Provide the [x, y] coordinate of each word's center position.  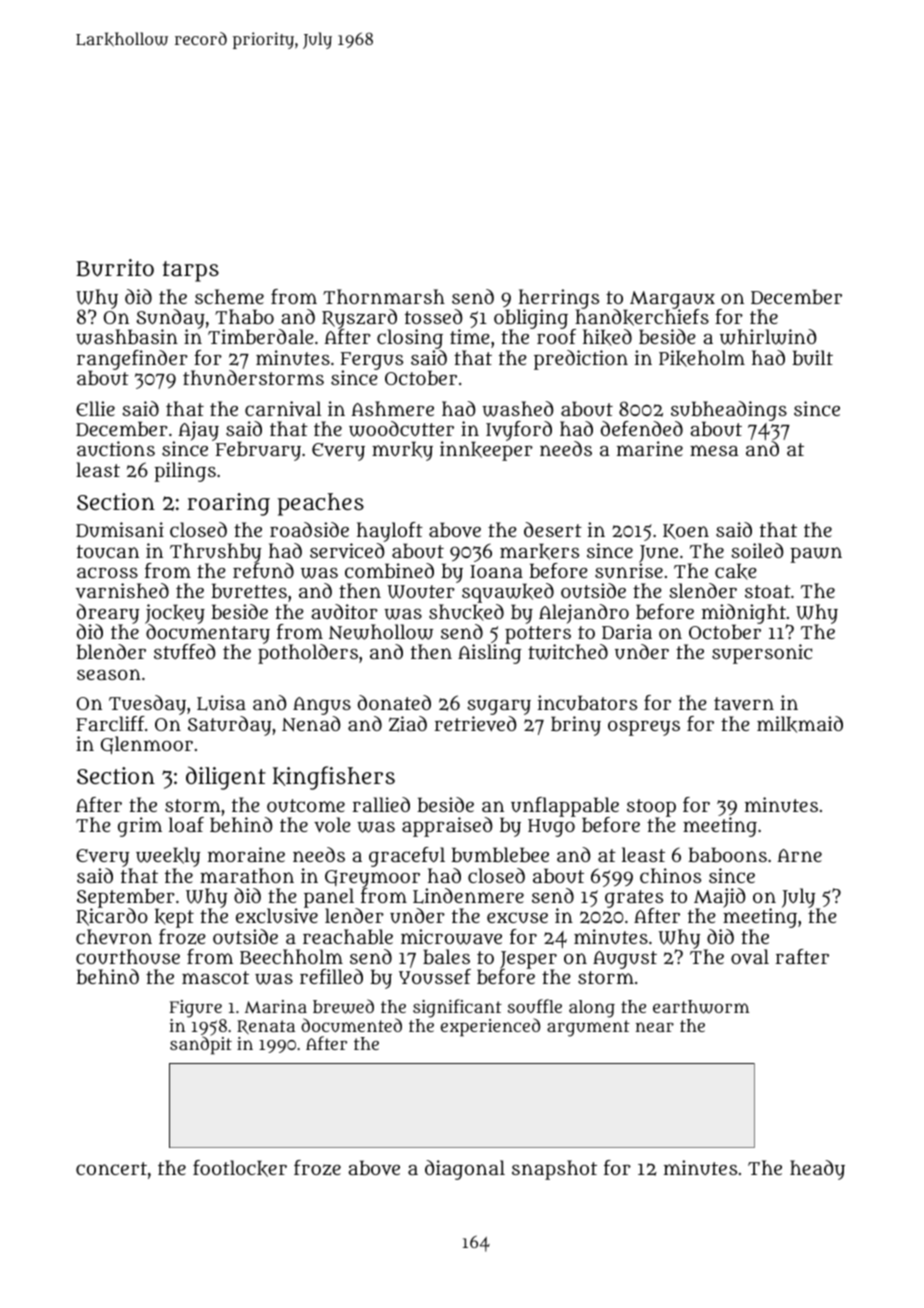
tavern [744, 703]
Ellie [95, 408]
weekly [168, 857]
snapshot [554, 1170]
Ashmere [392, 408]
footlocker [240, 1168]
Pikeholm [702, 358]
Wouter [421, 592]
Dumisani [120, 530]
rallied [381, 804]
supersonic [762, 654]
